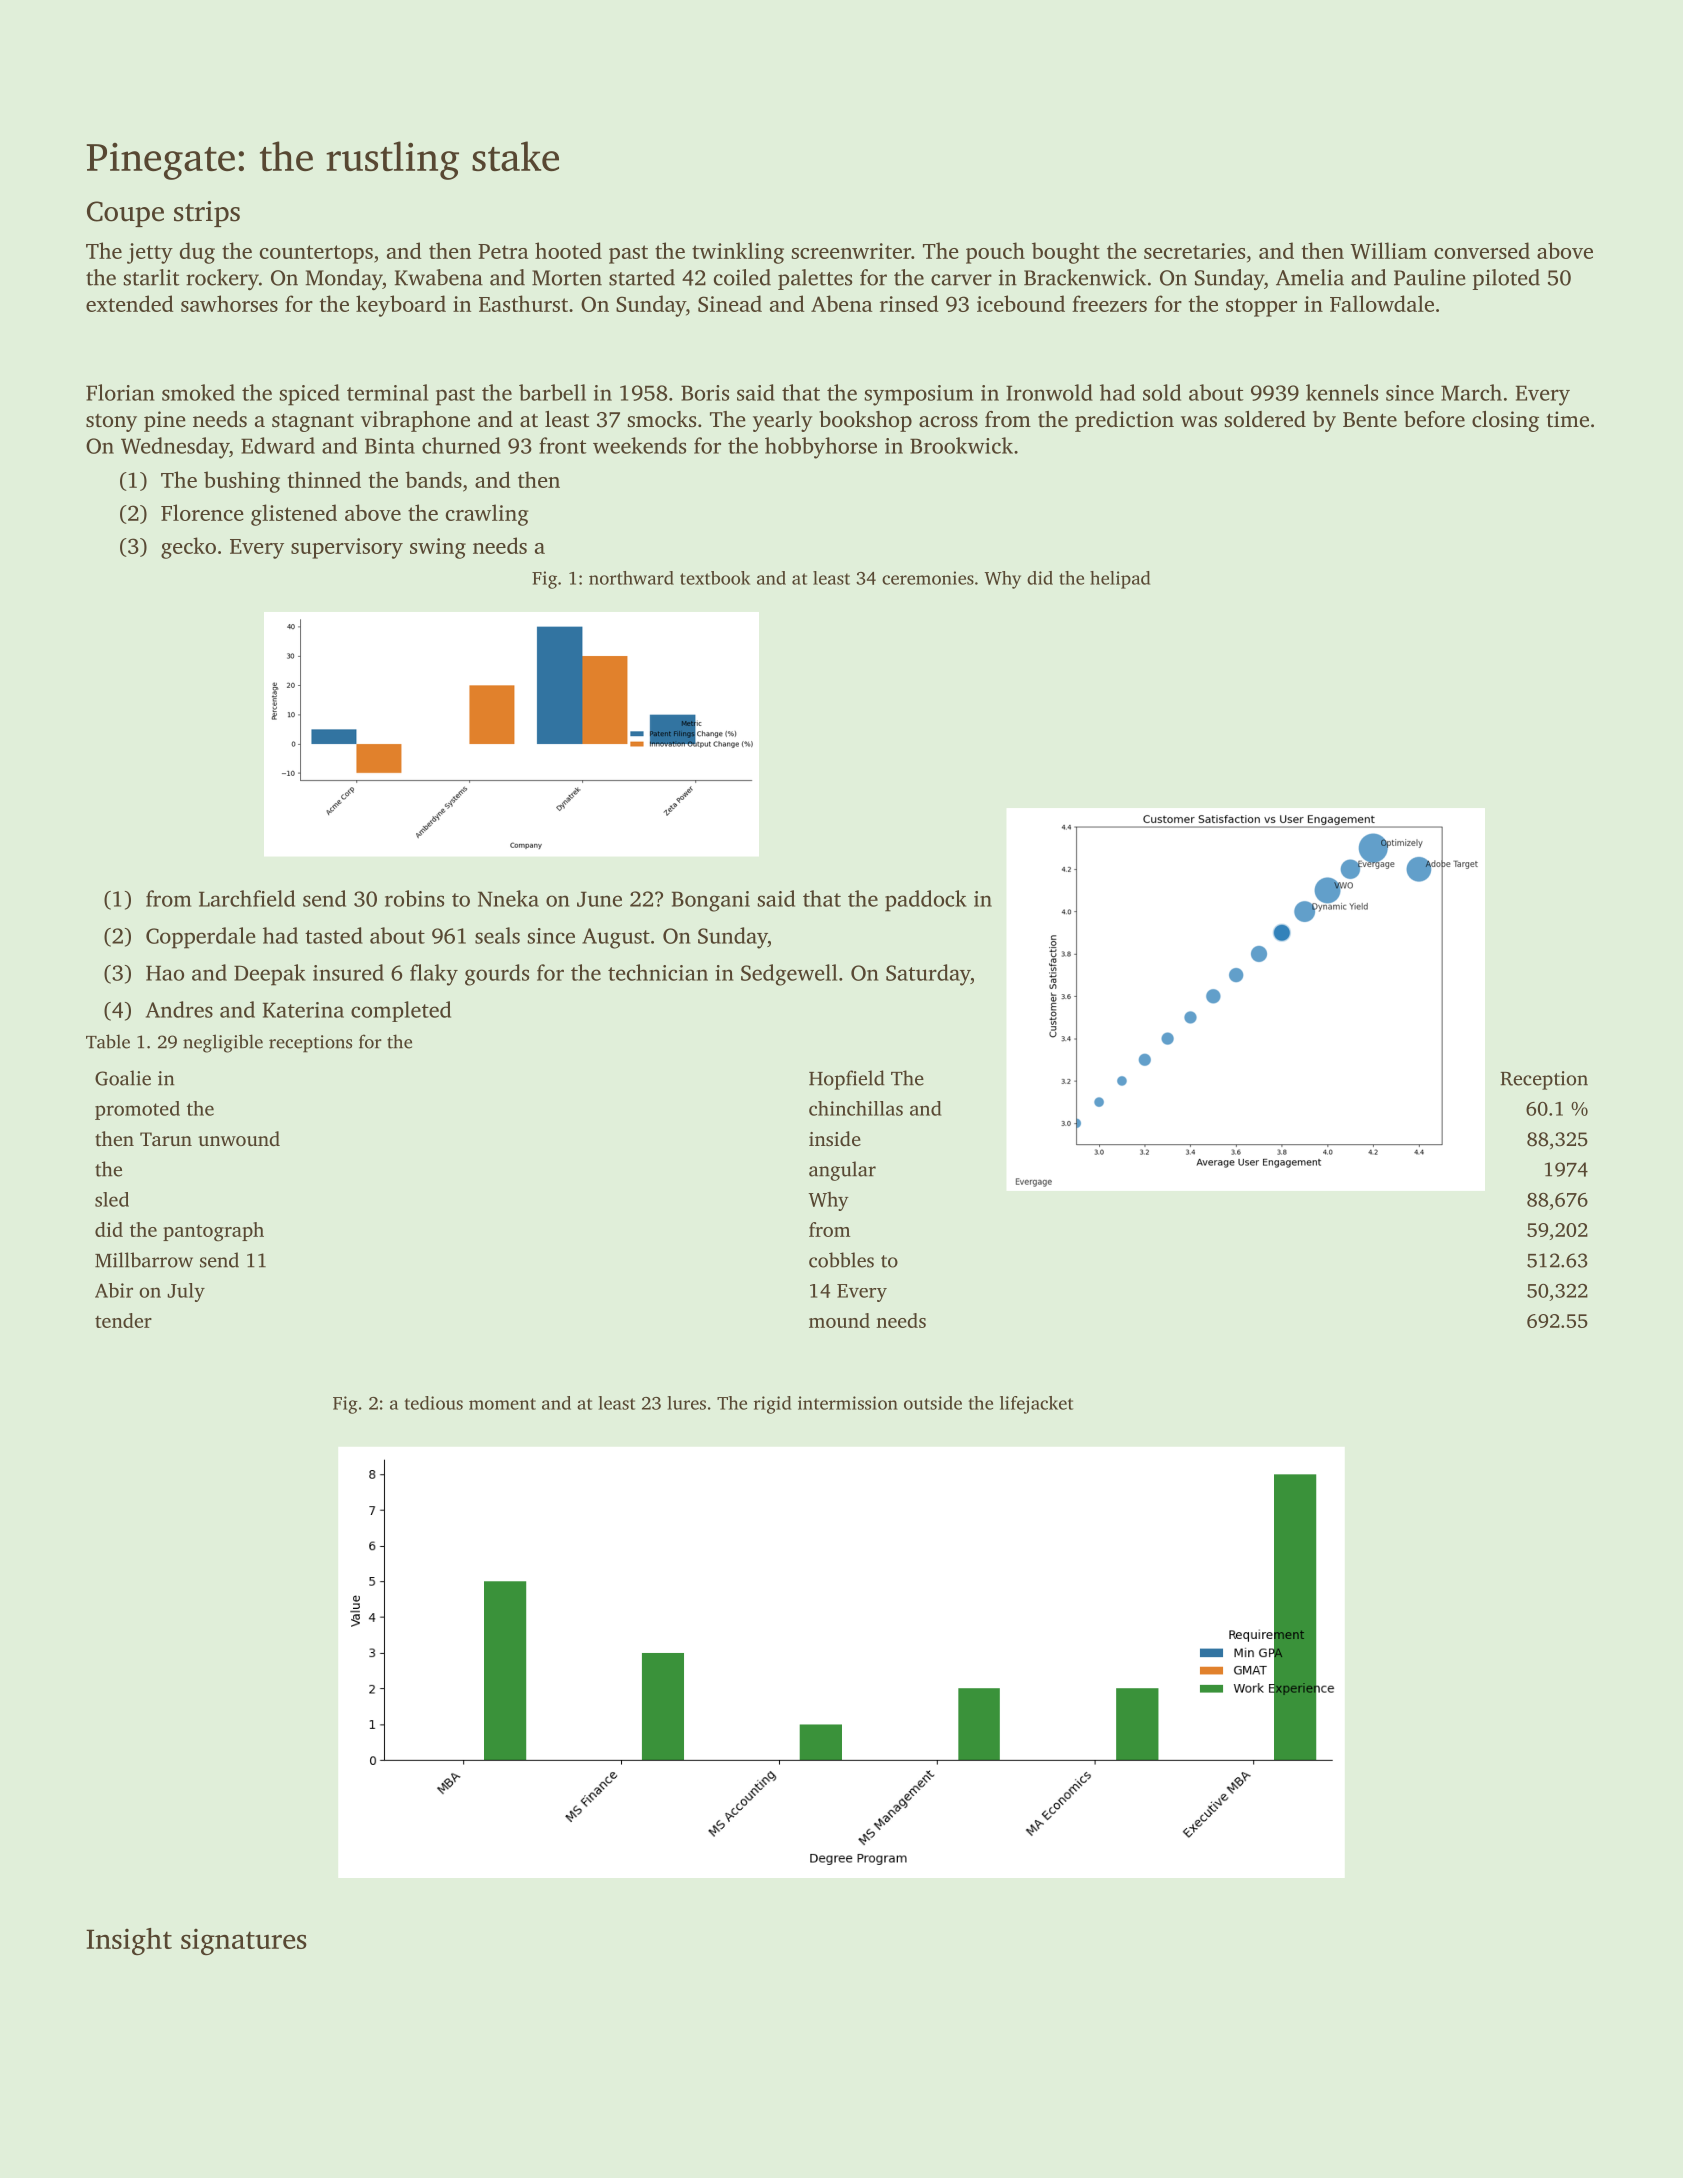 This image has width=1683, height=2178. What do you see at coordinates (711, 901) in the image?
I see `Bongani` at bounding box center [711, 901].
